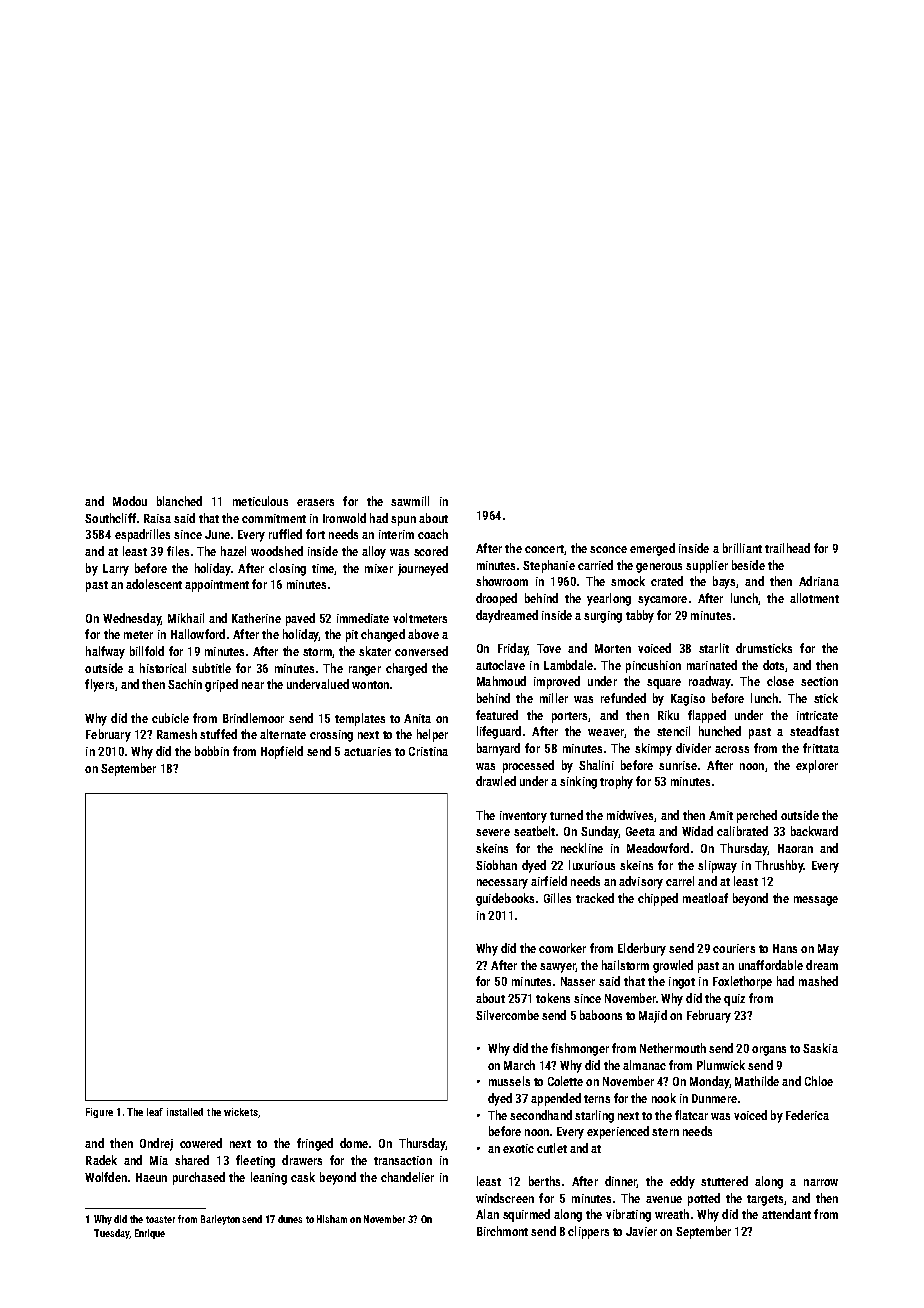  I want to click on trailhead, so click(787, 548).
